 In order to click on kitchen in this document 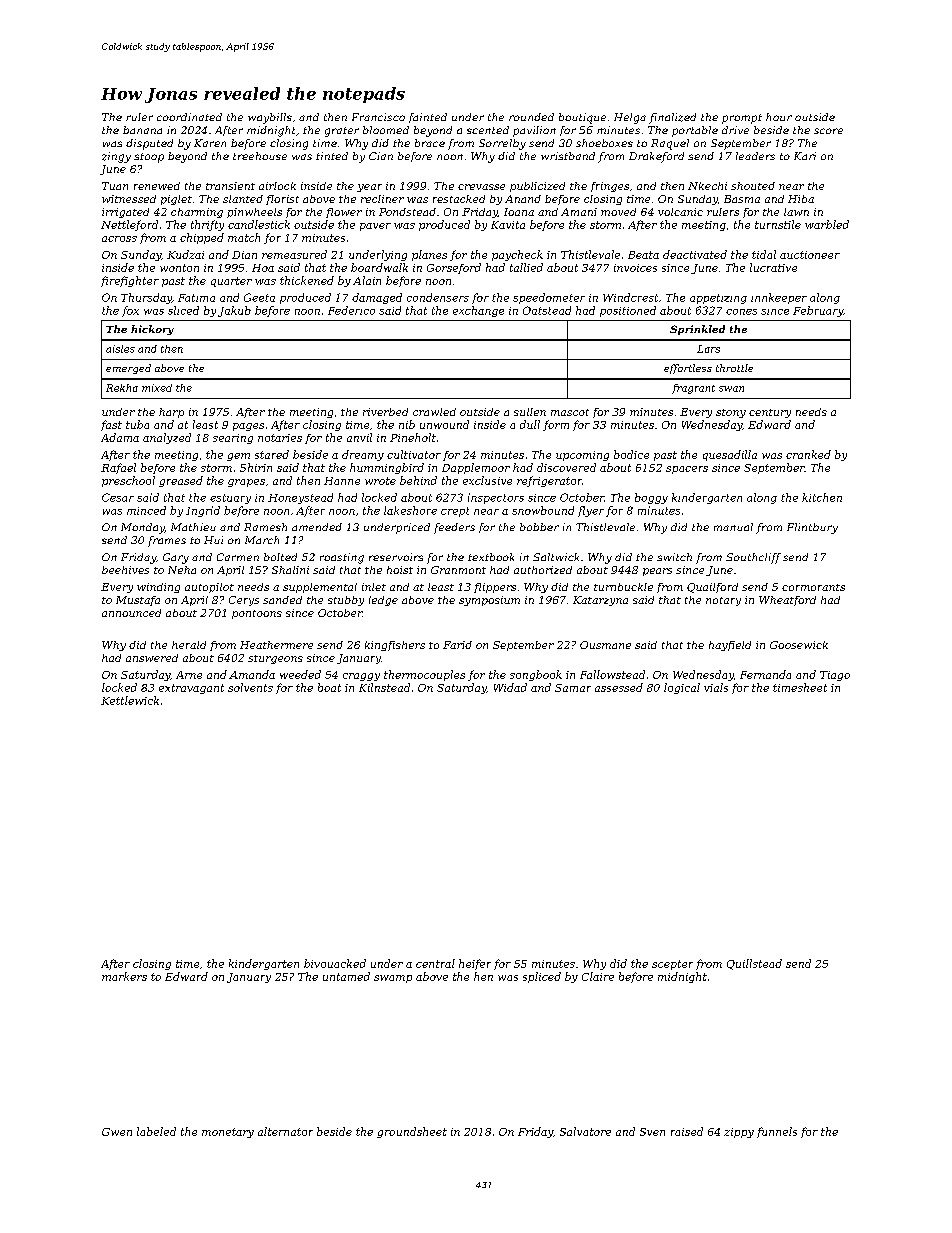, I will do `click(822, 497)`.
